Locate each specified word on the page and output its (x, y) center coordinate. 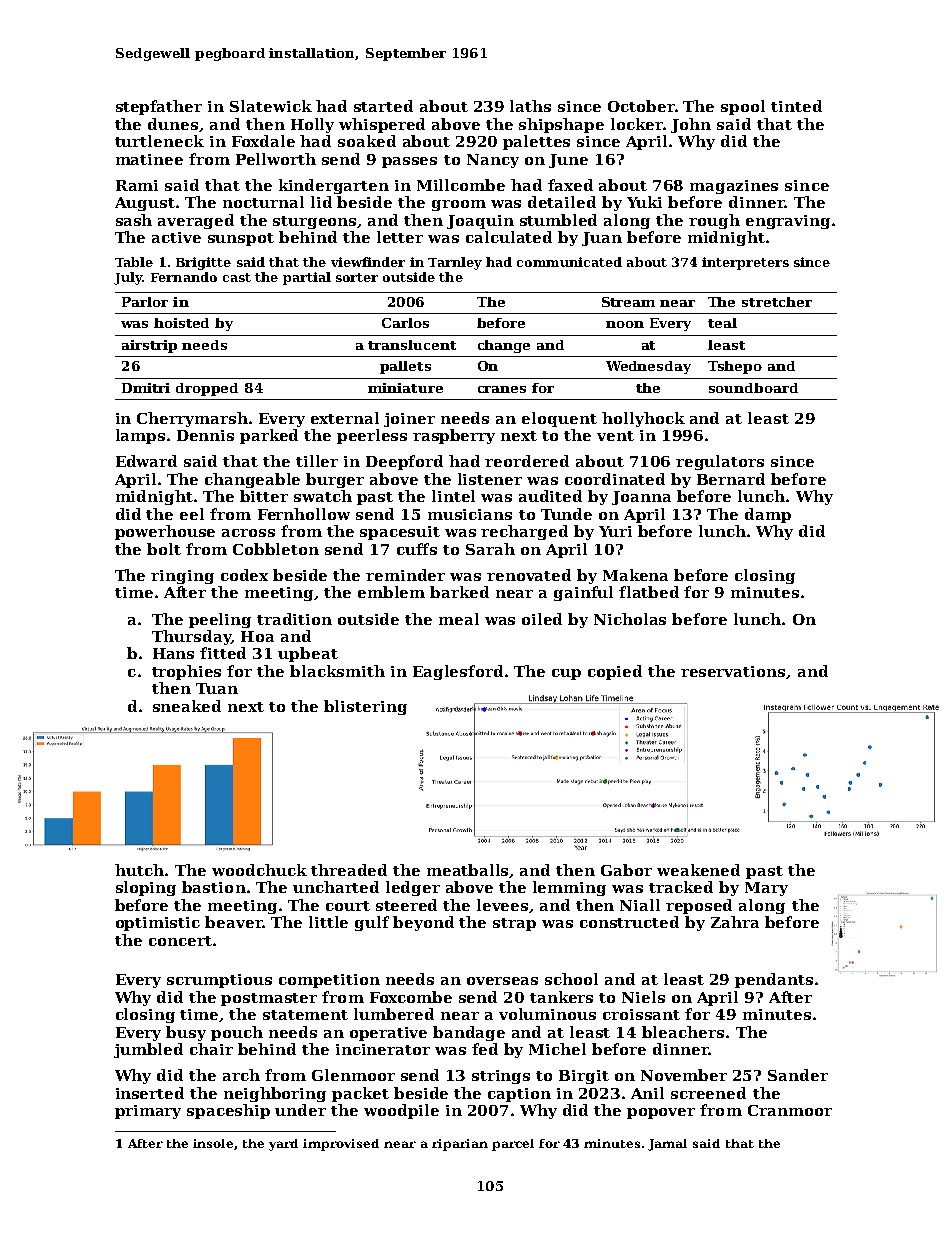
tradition (294, 619)
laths (530, 106)
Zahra (735, 922)
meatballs (468, 871)
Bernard (731, 479)
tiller (317, 461)
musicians (470, 514)
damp (768, 515)
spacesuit (400, 533)
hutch (139, 870)
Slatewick (271, 106)
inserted (150, 1093)
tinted (796, 106)
